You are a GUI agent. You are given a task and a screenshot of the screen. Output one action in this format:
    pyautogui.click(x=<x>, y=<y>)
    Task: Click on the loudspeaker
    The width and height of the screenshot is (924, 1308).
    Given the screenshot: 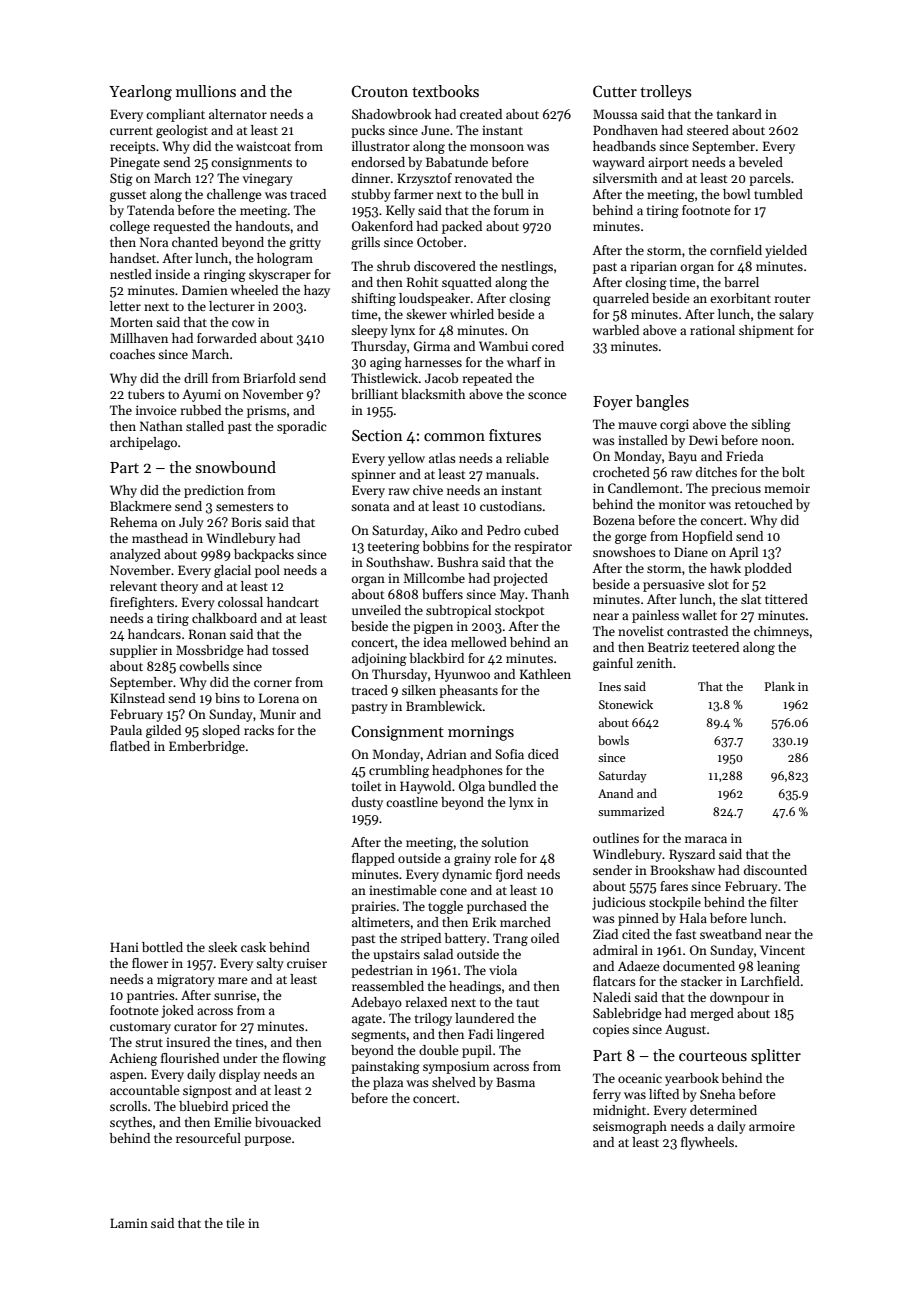 What is the action you would take?
    pyautogui.click(x=434, y=299)
